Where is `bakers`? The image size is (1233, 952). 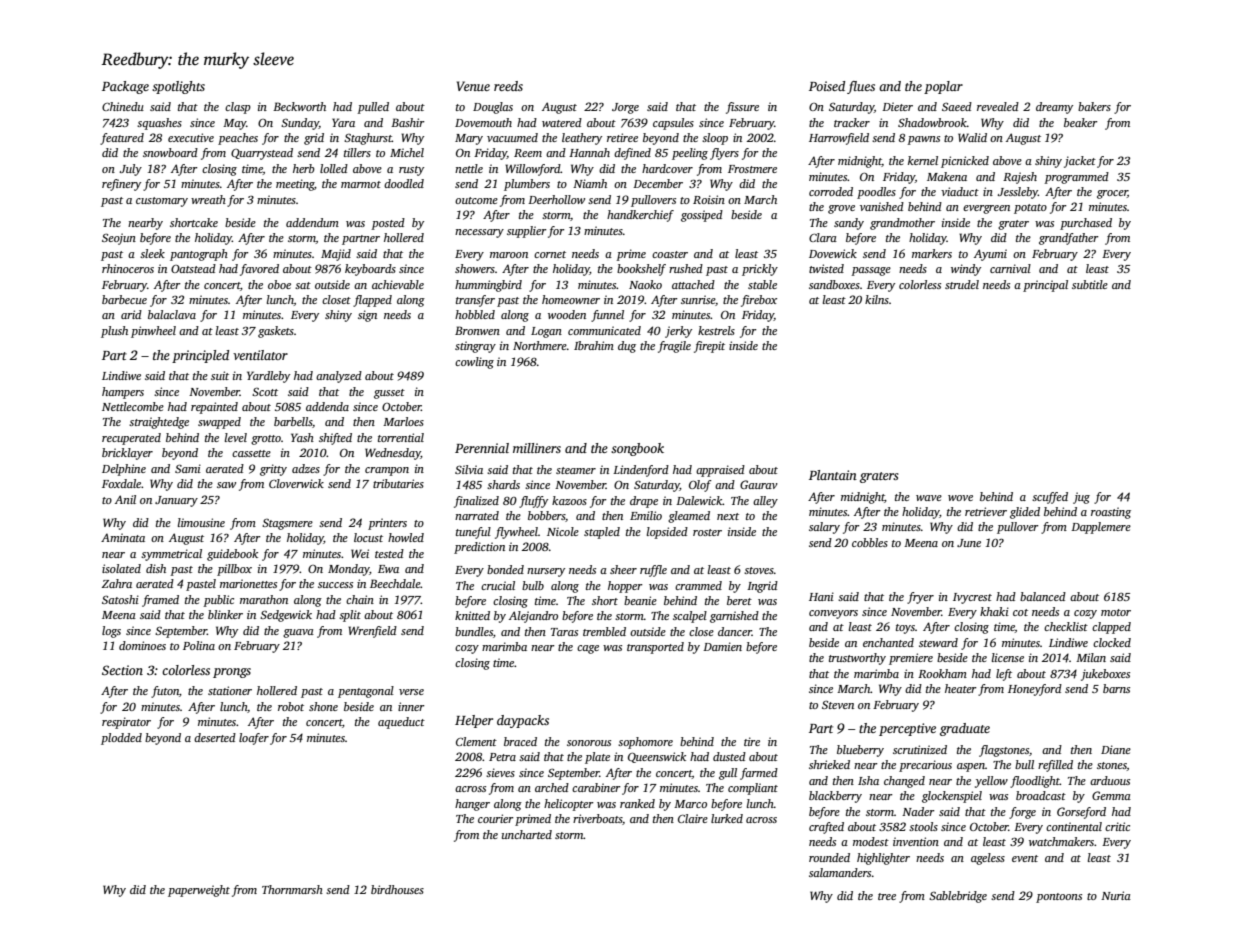
bakers is located at coordinates (1094, 106).
